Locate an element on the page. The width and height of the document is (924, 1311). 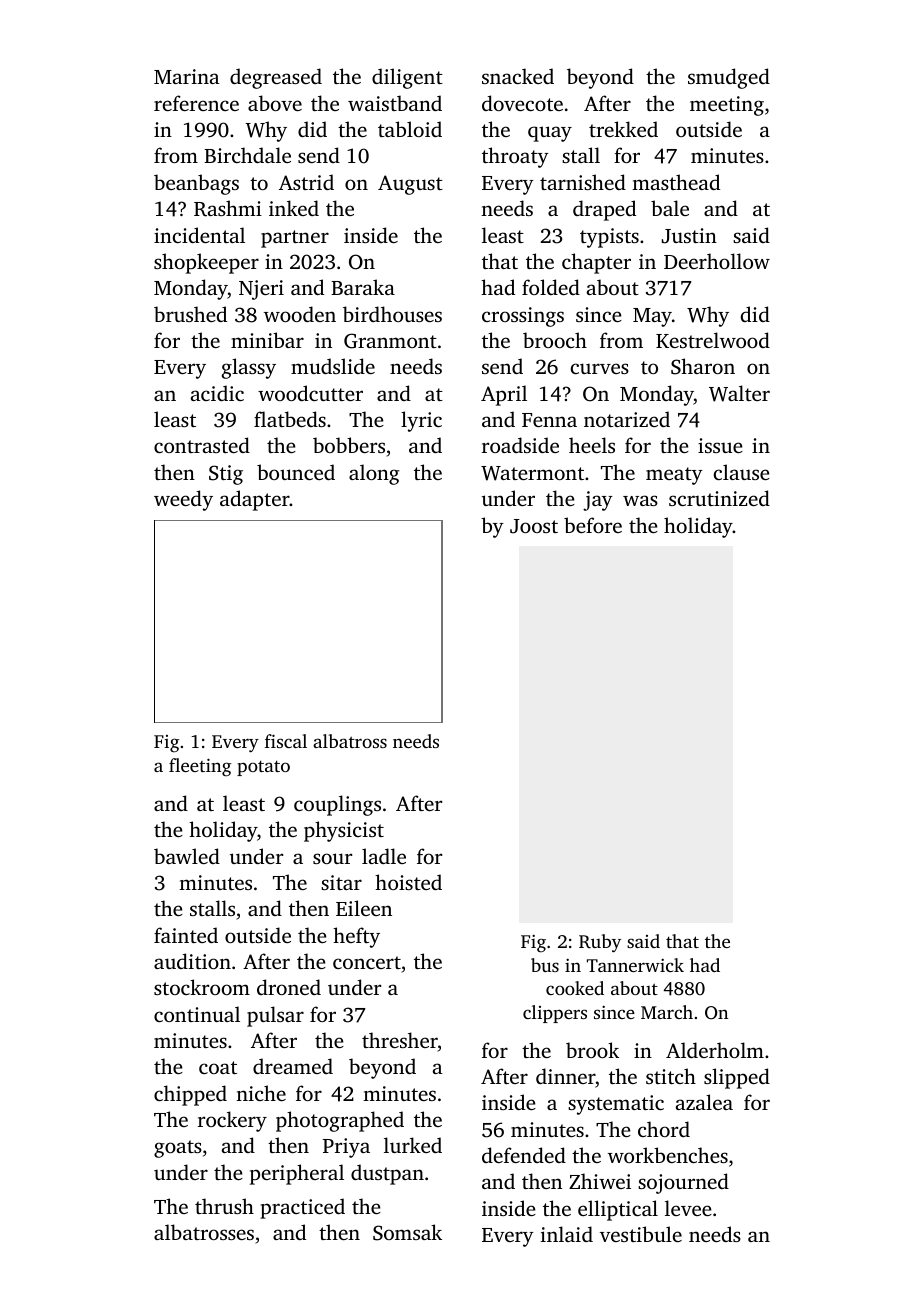
thresher is located at coordinates (400, 1040).
